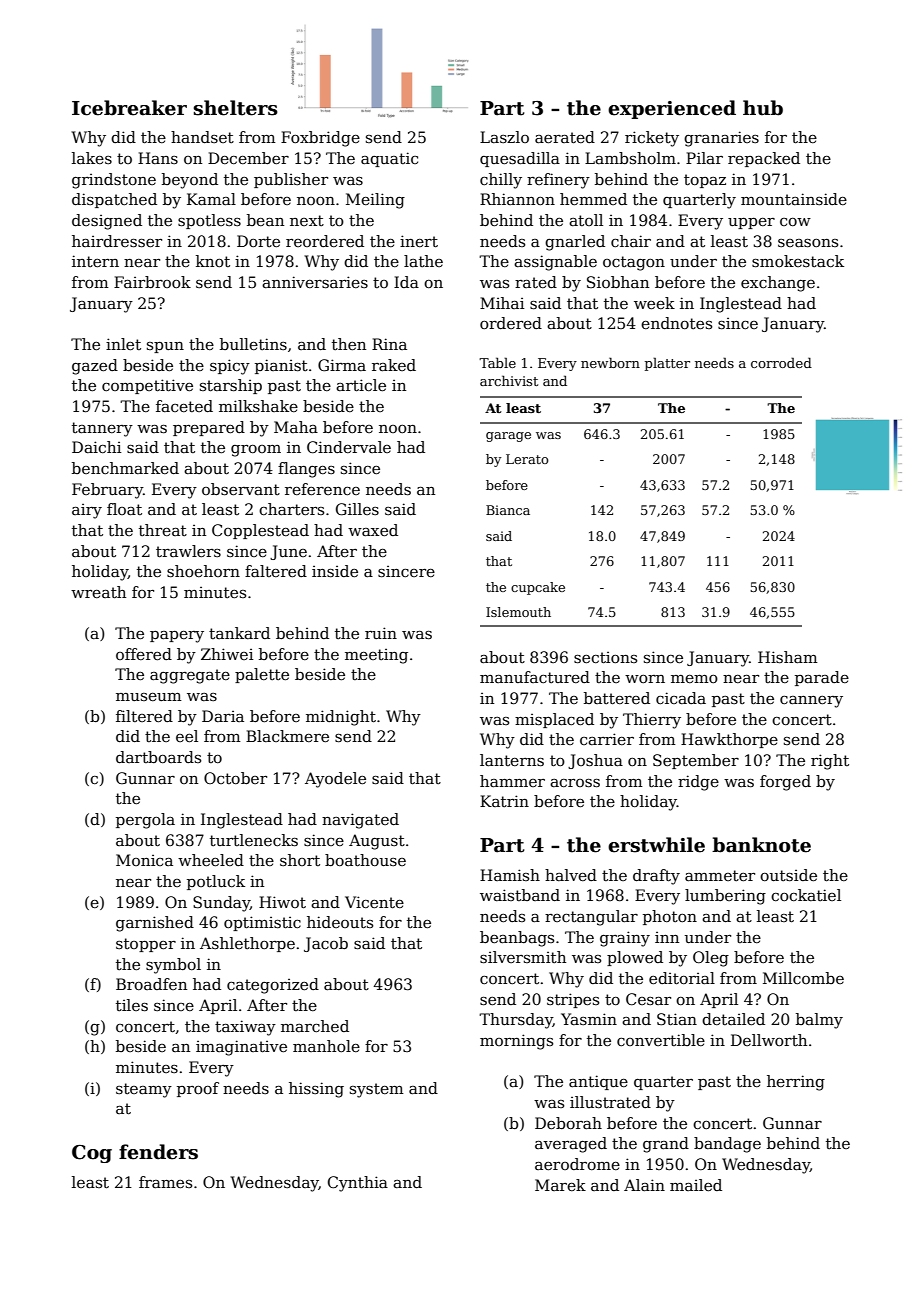  Describe the element at coordinates (677, 1019) in the document. I see `Stian` at that location.
